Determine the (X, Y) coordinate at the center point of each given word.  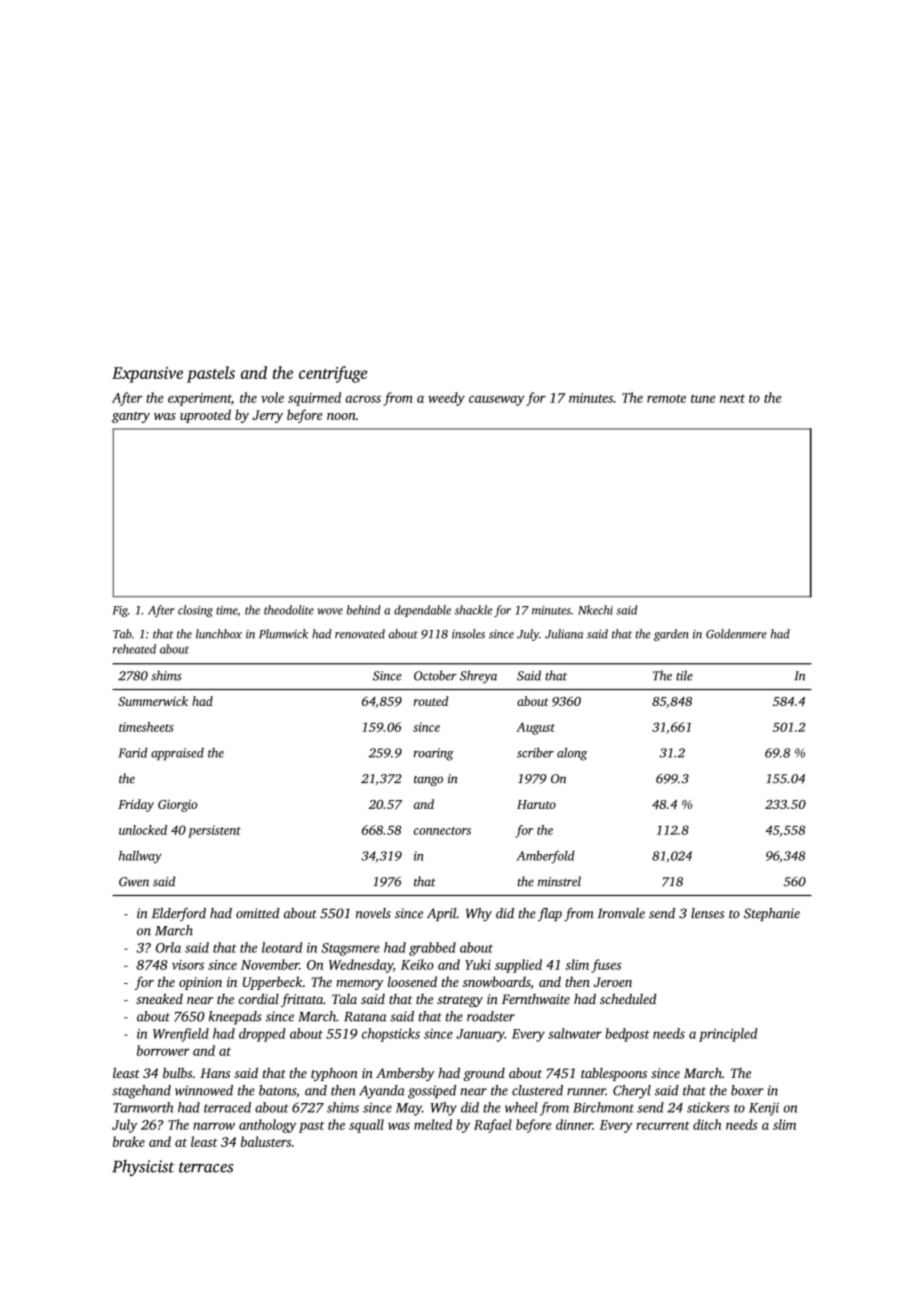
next (732, 399)
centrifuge (333, 374)
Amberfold (546, 857)
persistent (214, 831)
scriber (535, 753)
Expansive (147, 375)
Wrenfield (181, 1035)
